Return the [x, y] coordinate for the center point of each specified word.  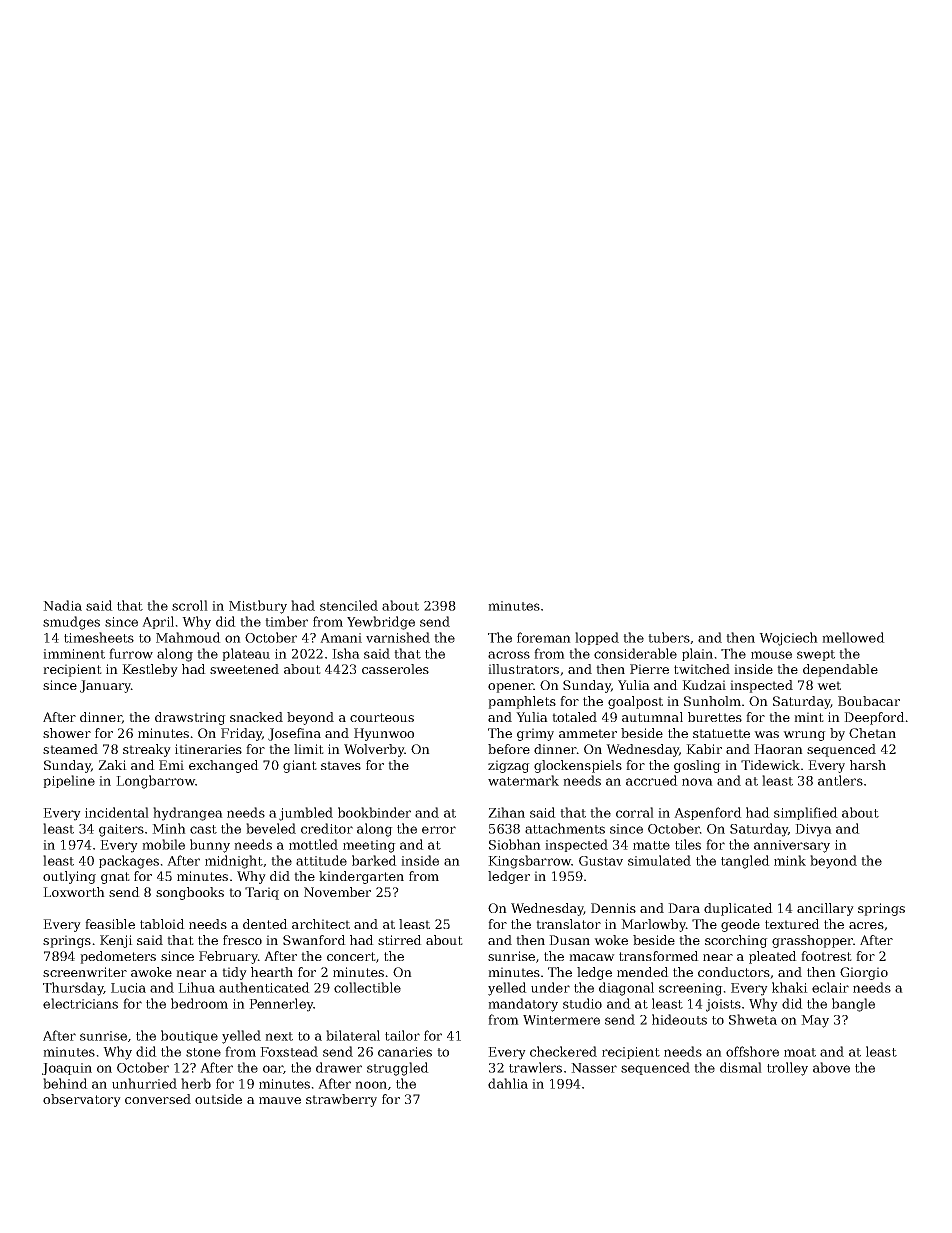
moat [800, 1052]
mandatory [523, 1005]
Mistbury [258, 607]
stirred [400, 940]
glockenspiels [578, 766]
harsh [868, 765]
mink [790, 860]
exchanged [224, 766]
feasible [110, 924]
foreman [544, 637]
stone [203, 1052]
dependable [840, 670]
